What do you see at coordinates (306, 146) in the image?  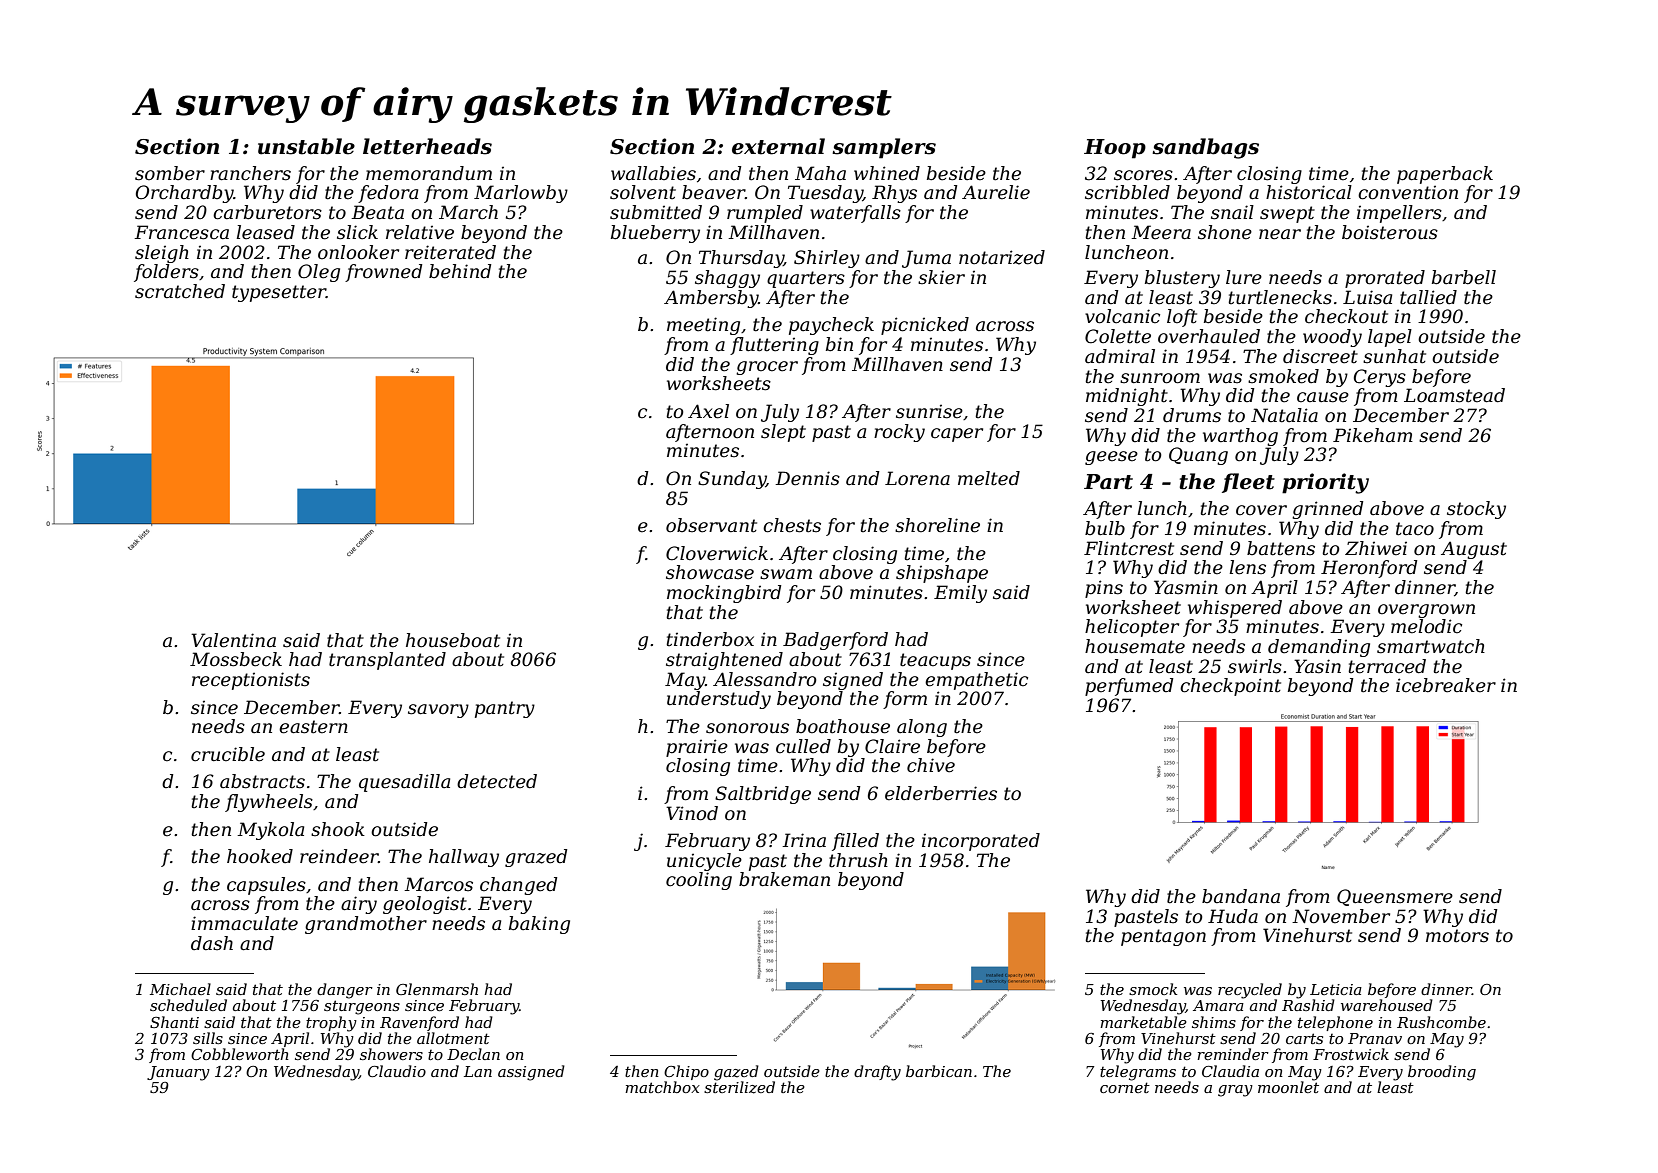 I see `unstable` at bounding box center [306, 146].
